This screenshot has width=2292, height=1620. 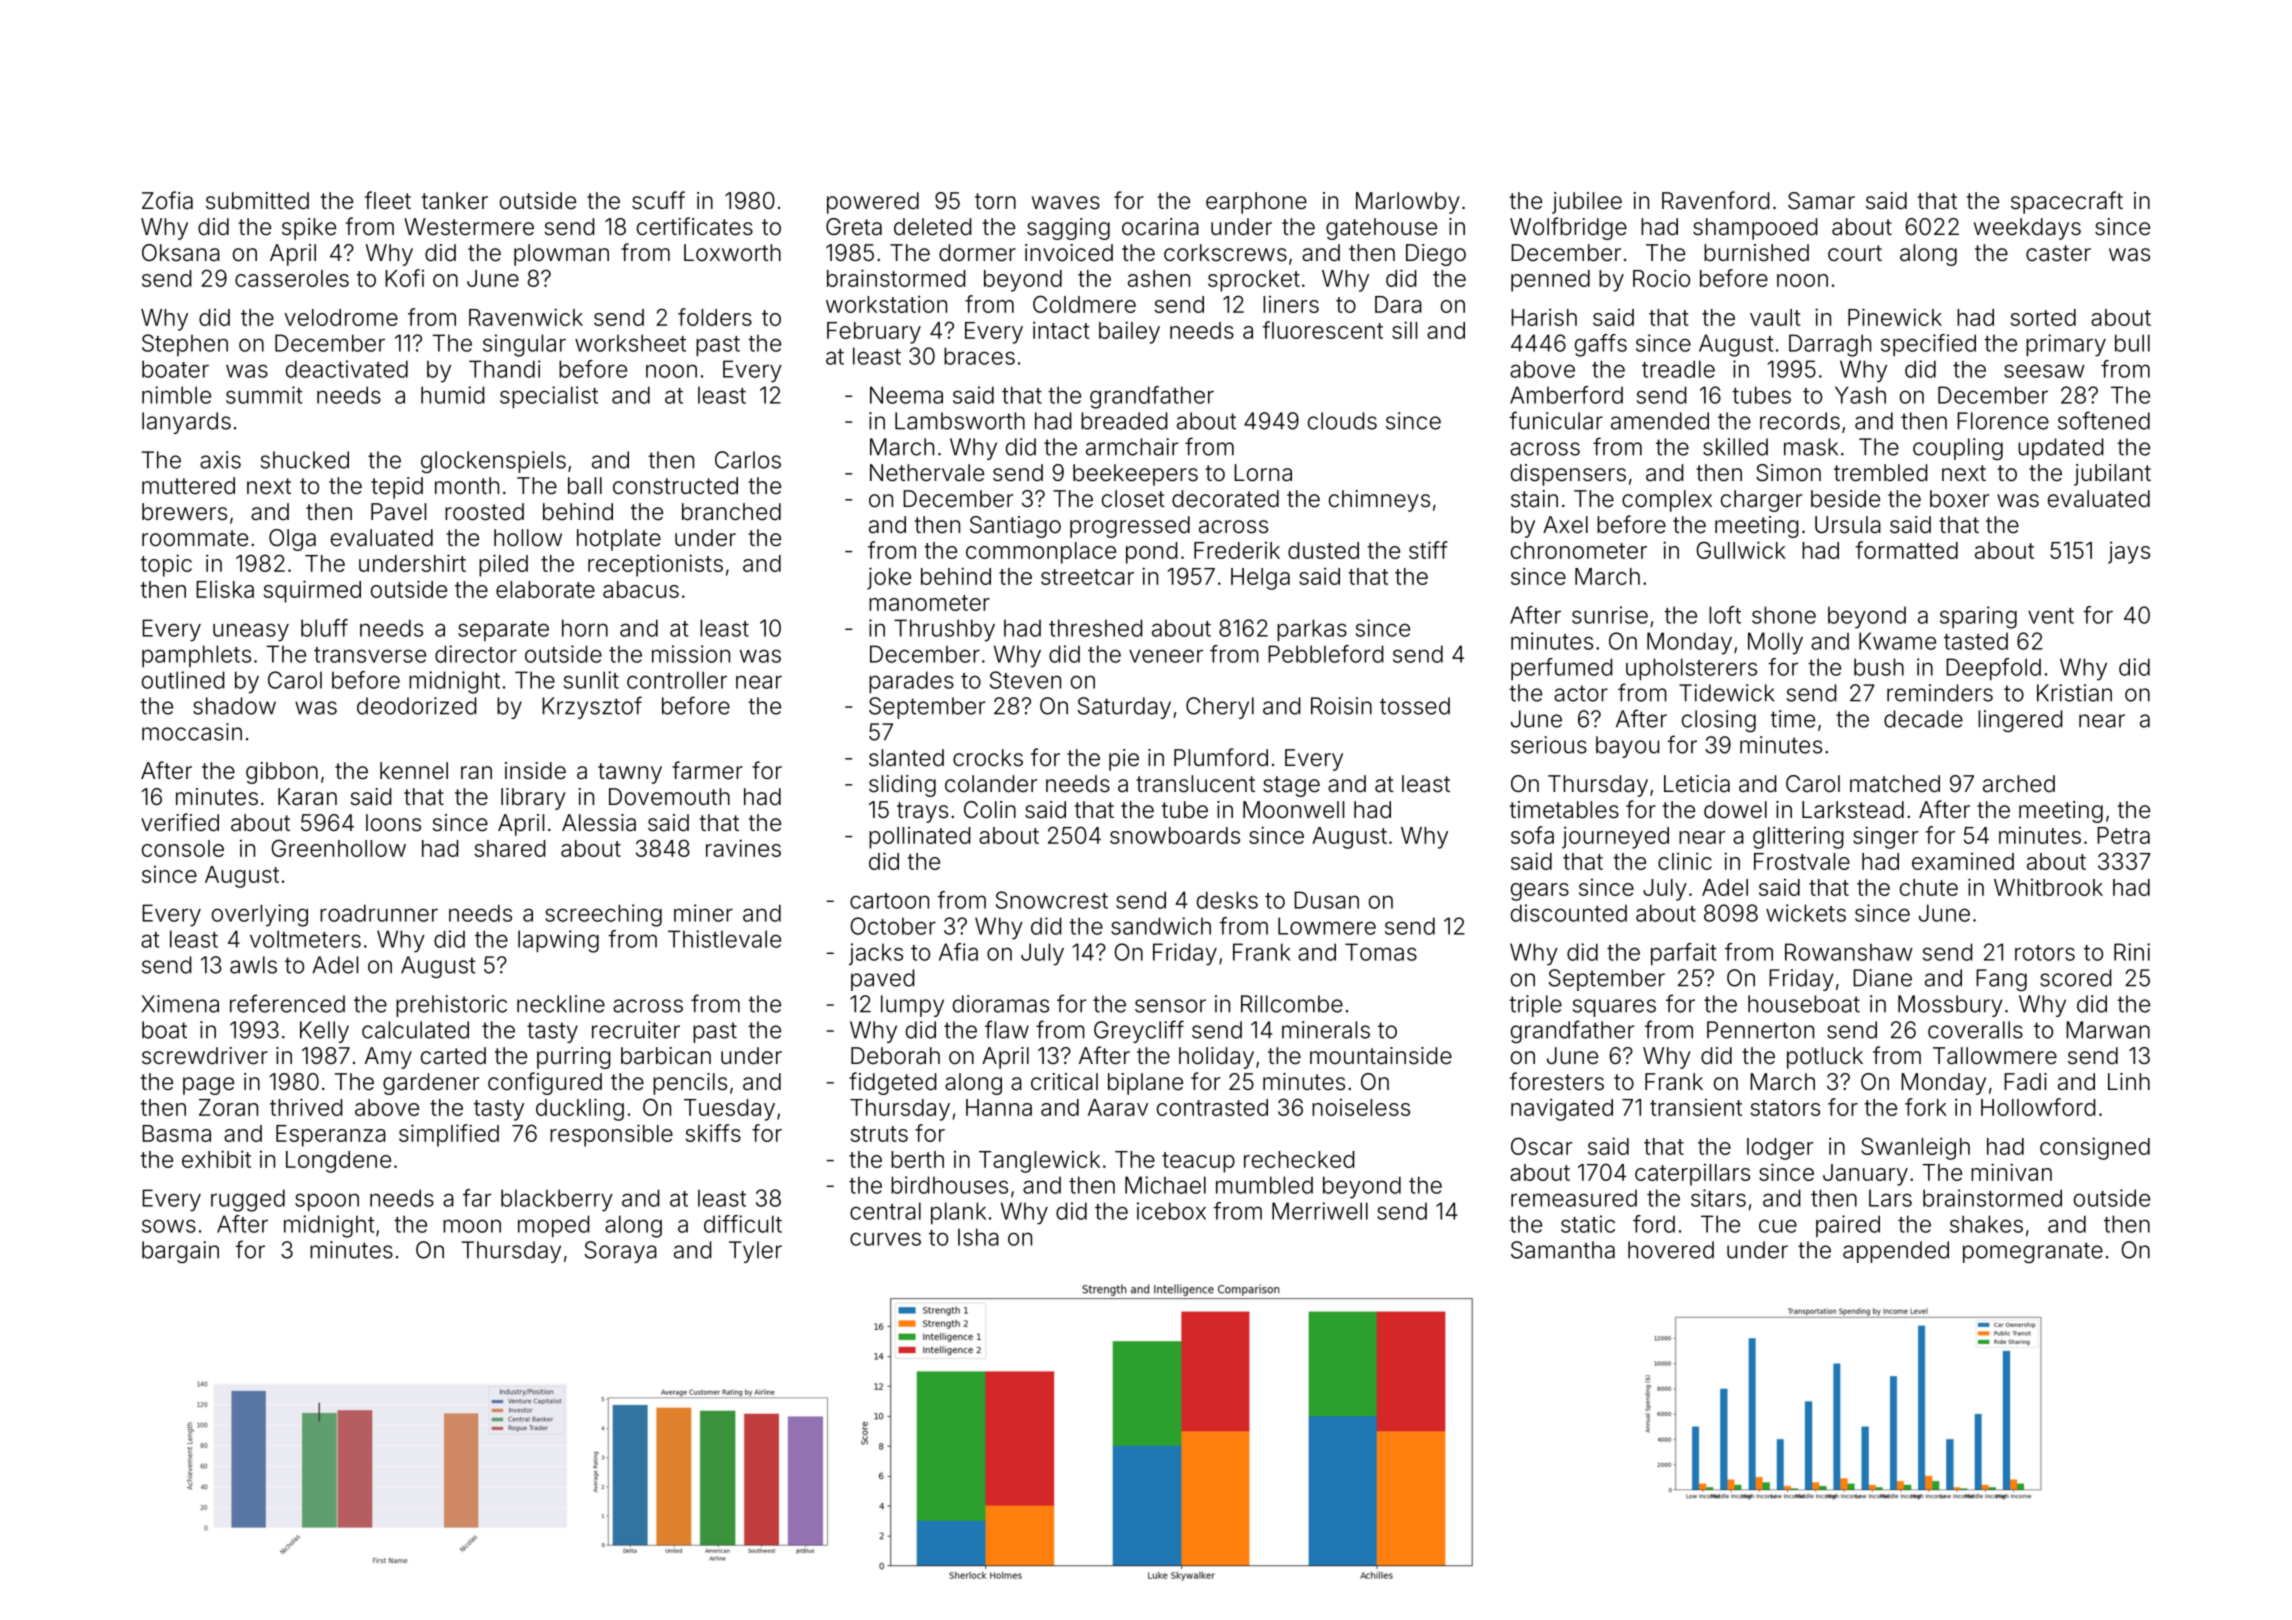 What do you see at coordinates (658, 200) in the screenshot?
I see `scuff` at bounding box center [658, 200].
